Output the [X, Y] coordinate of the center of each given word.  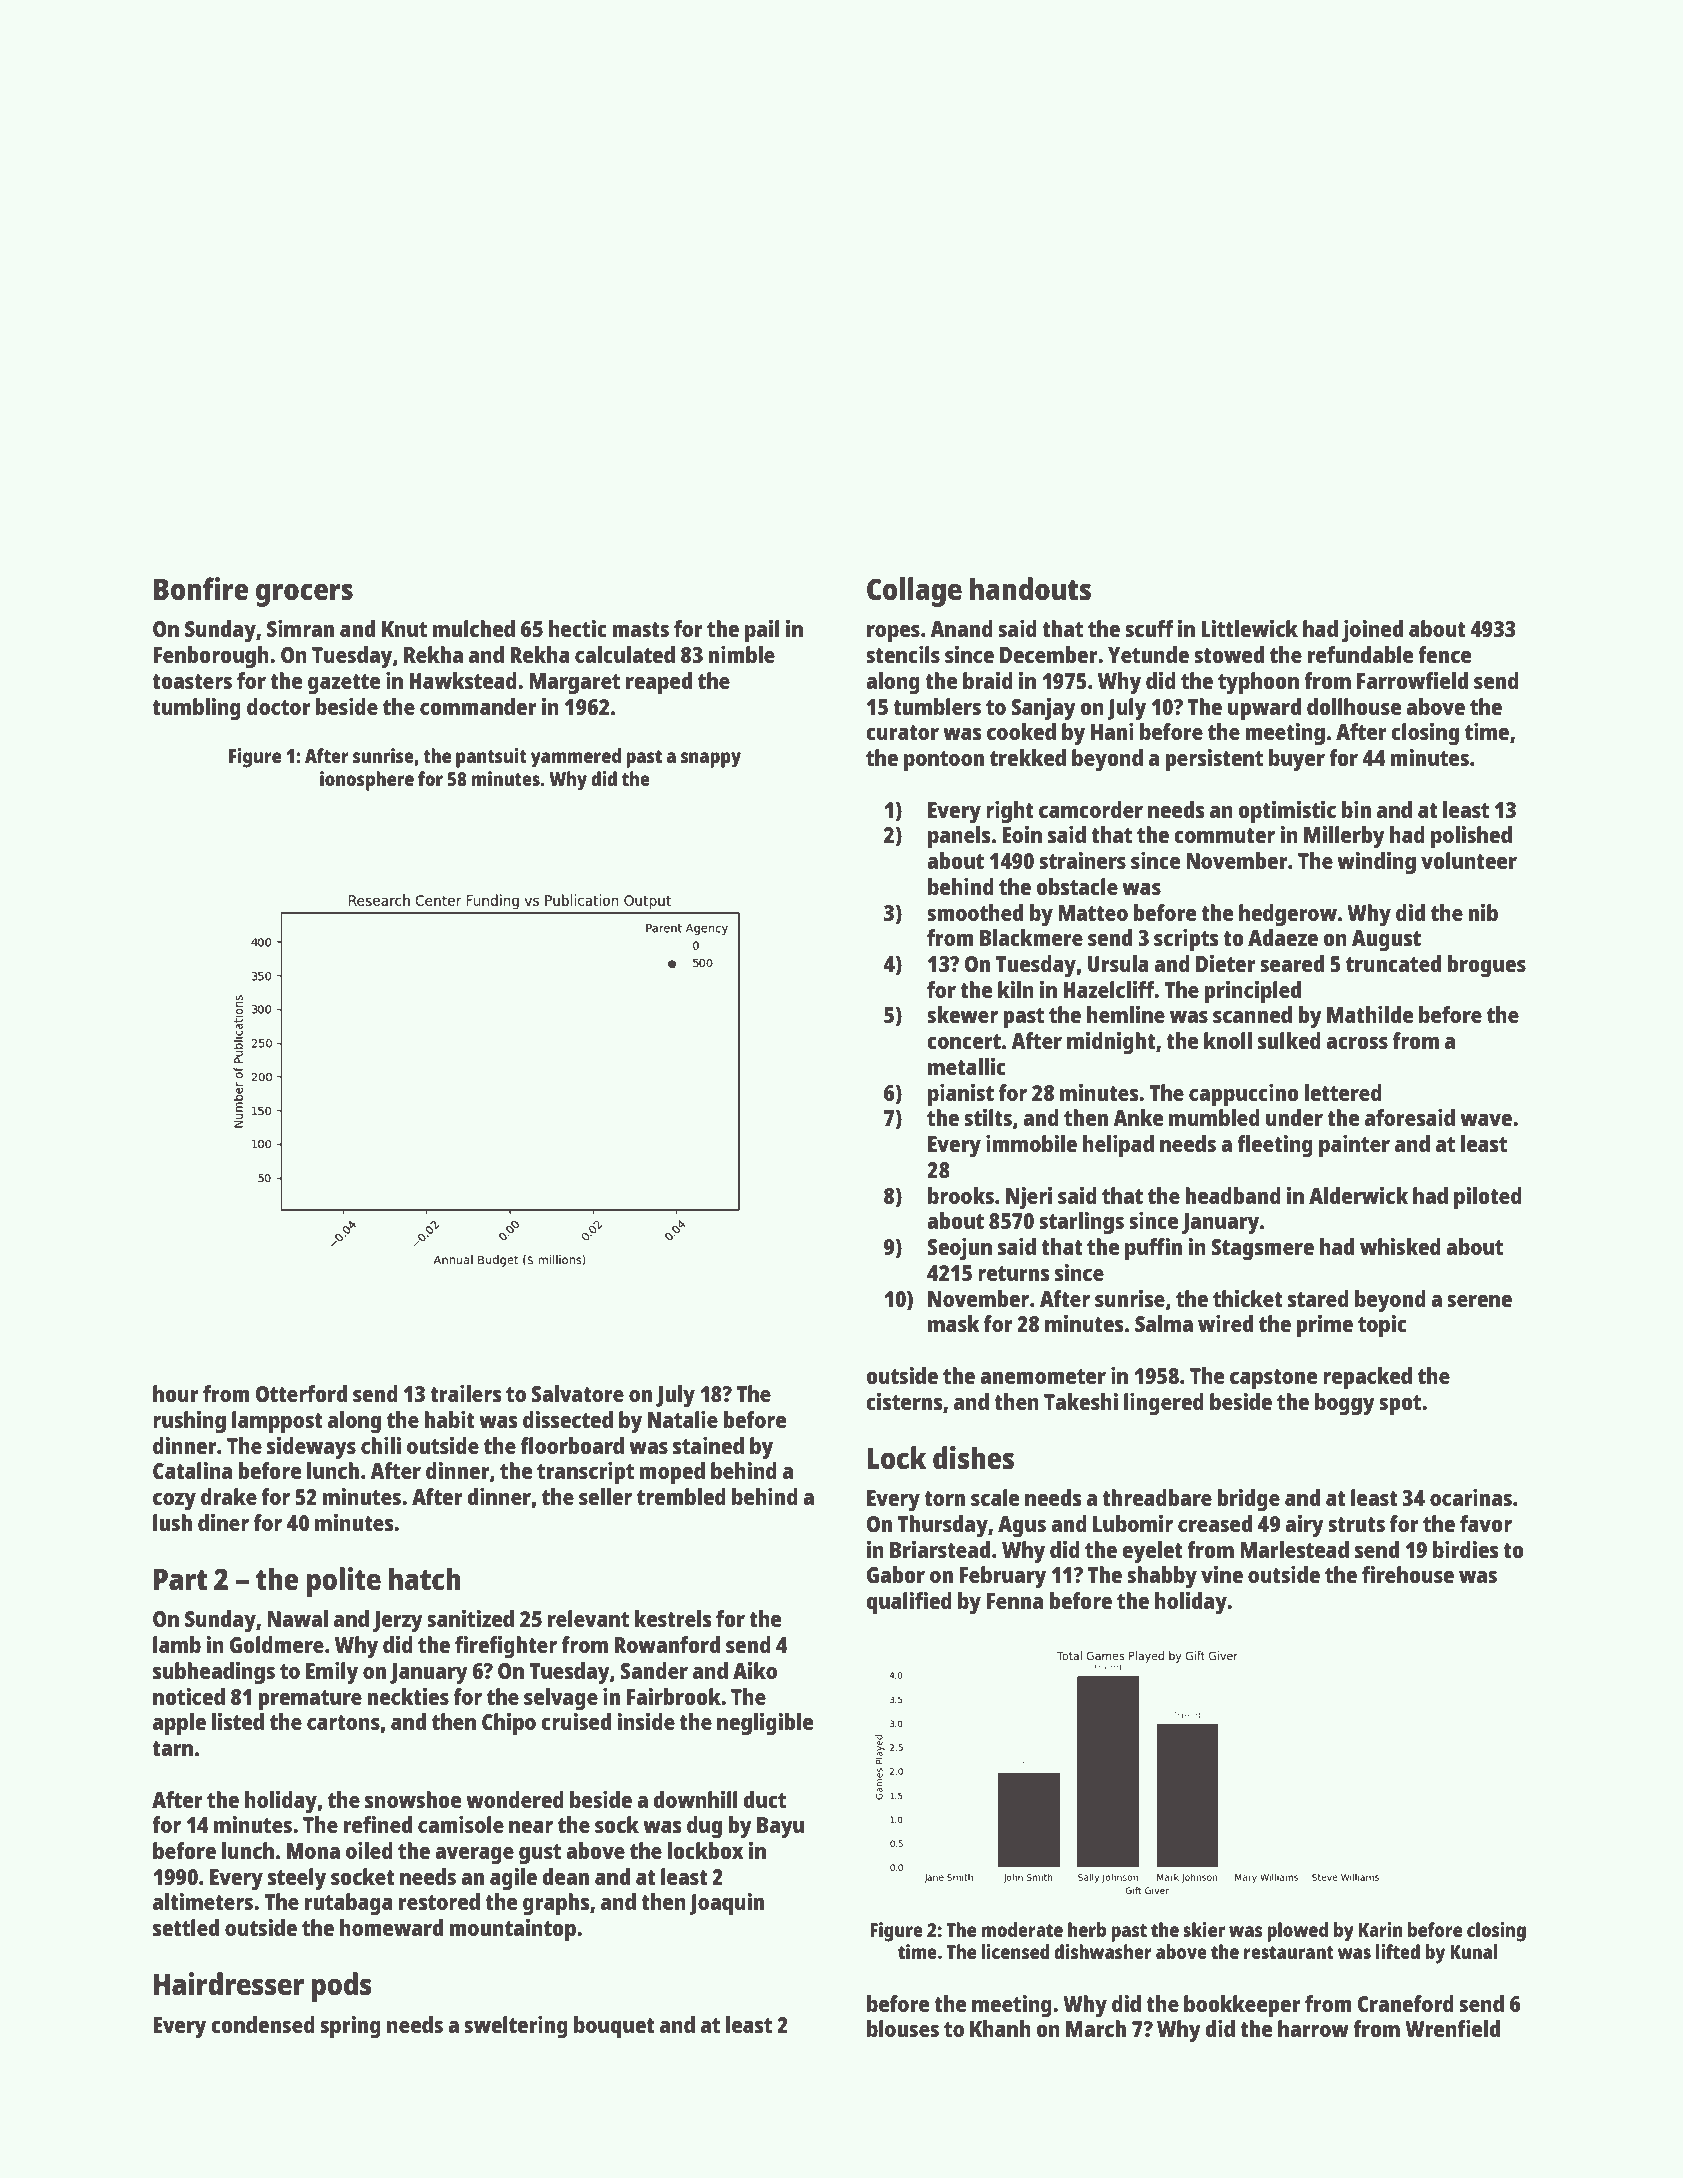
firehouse [1408, 1574]
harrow [1313, 2028]
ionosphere [367, 781]
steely [297, 1879]
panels [959, 837]
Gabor [896, 1574]
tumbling [196, 709]
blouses [903, 2028]
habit [450, 1419]
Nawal [297, 1618]
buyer [1297, 760]
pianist [961, 1095]
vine [1222, 1574]
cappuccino [1244, 1095]
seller [605, 1496]
